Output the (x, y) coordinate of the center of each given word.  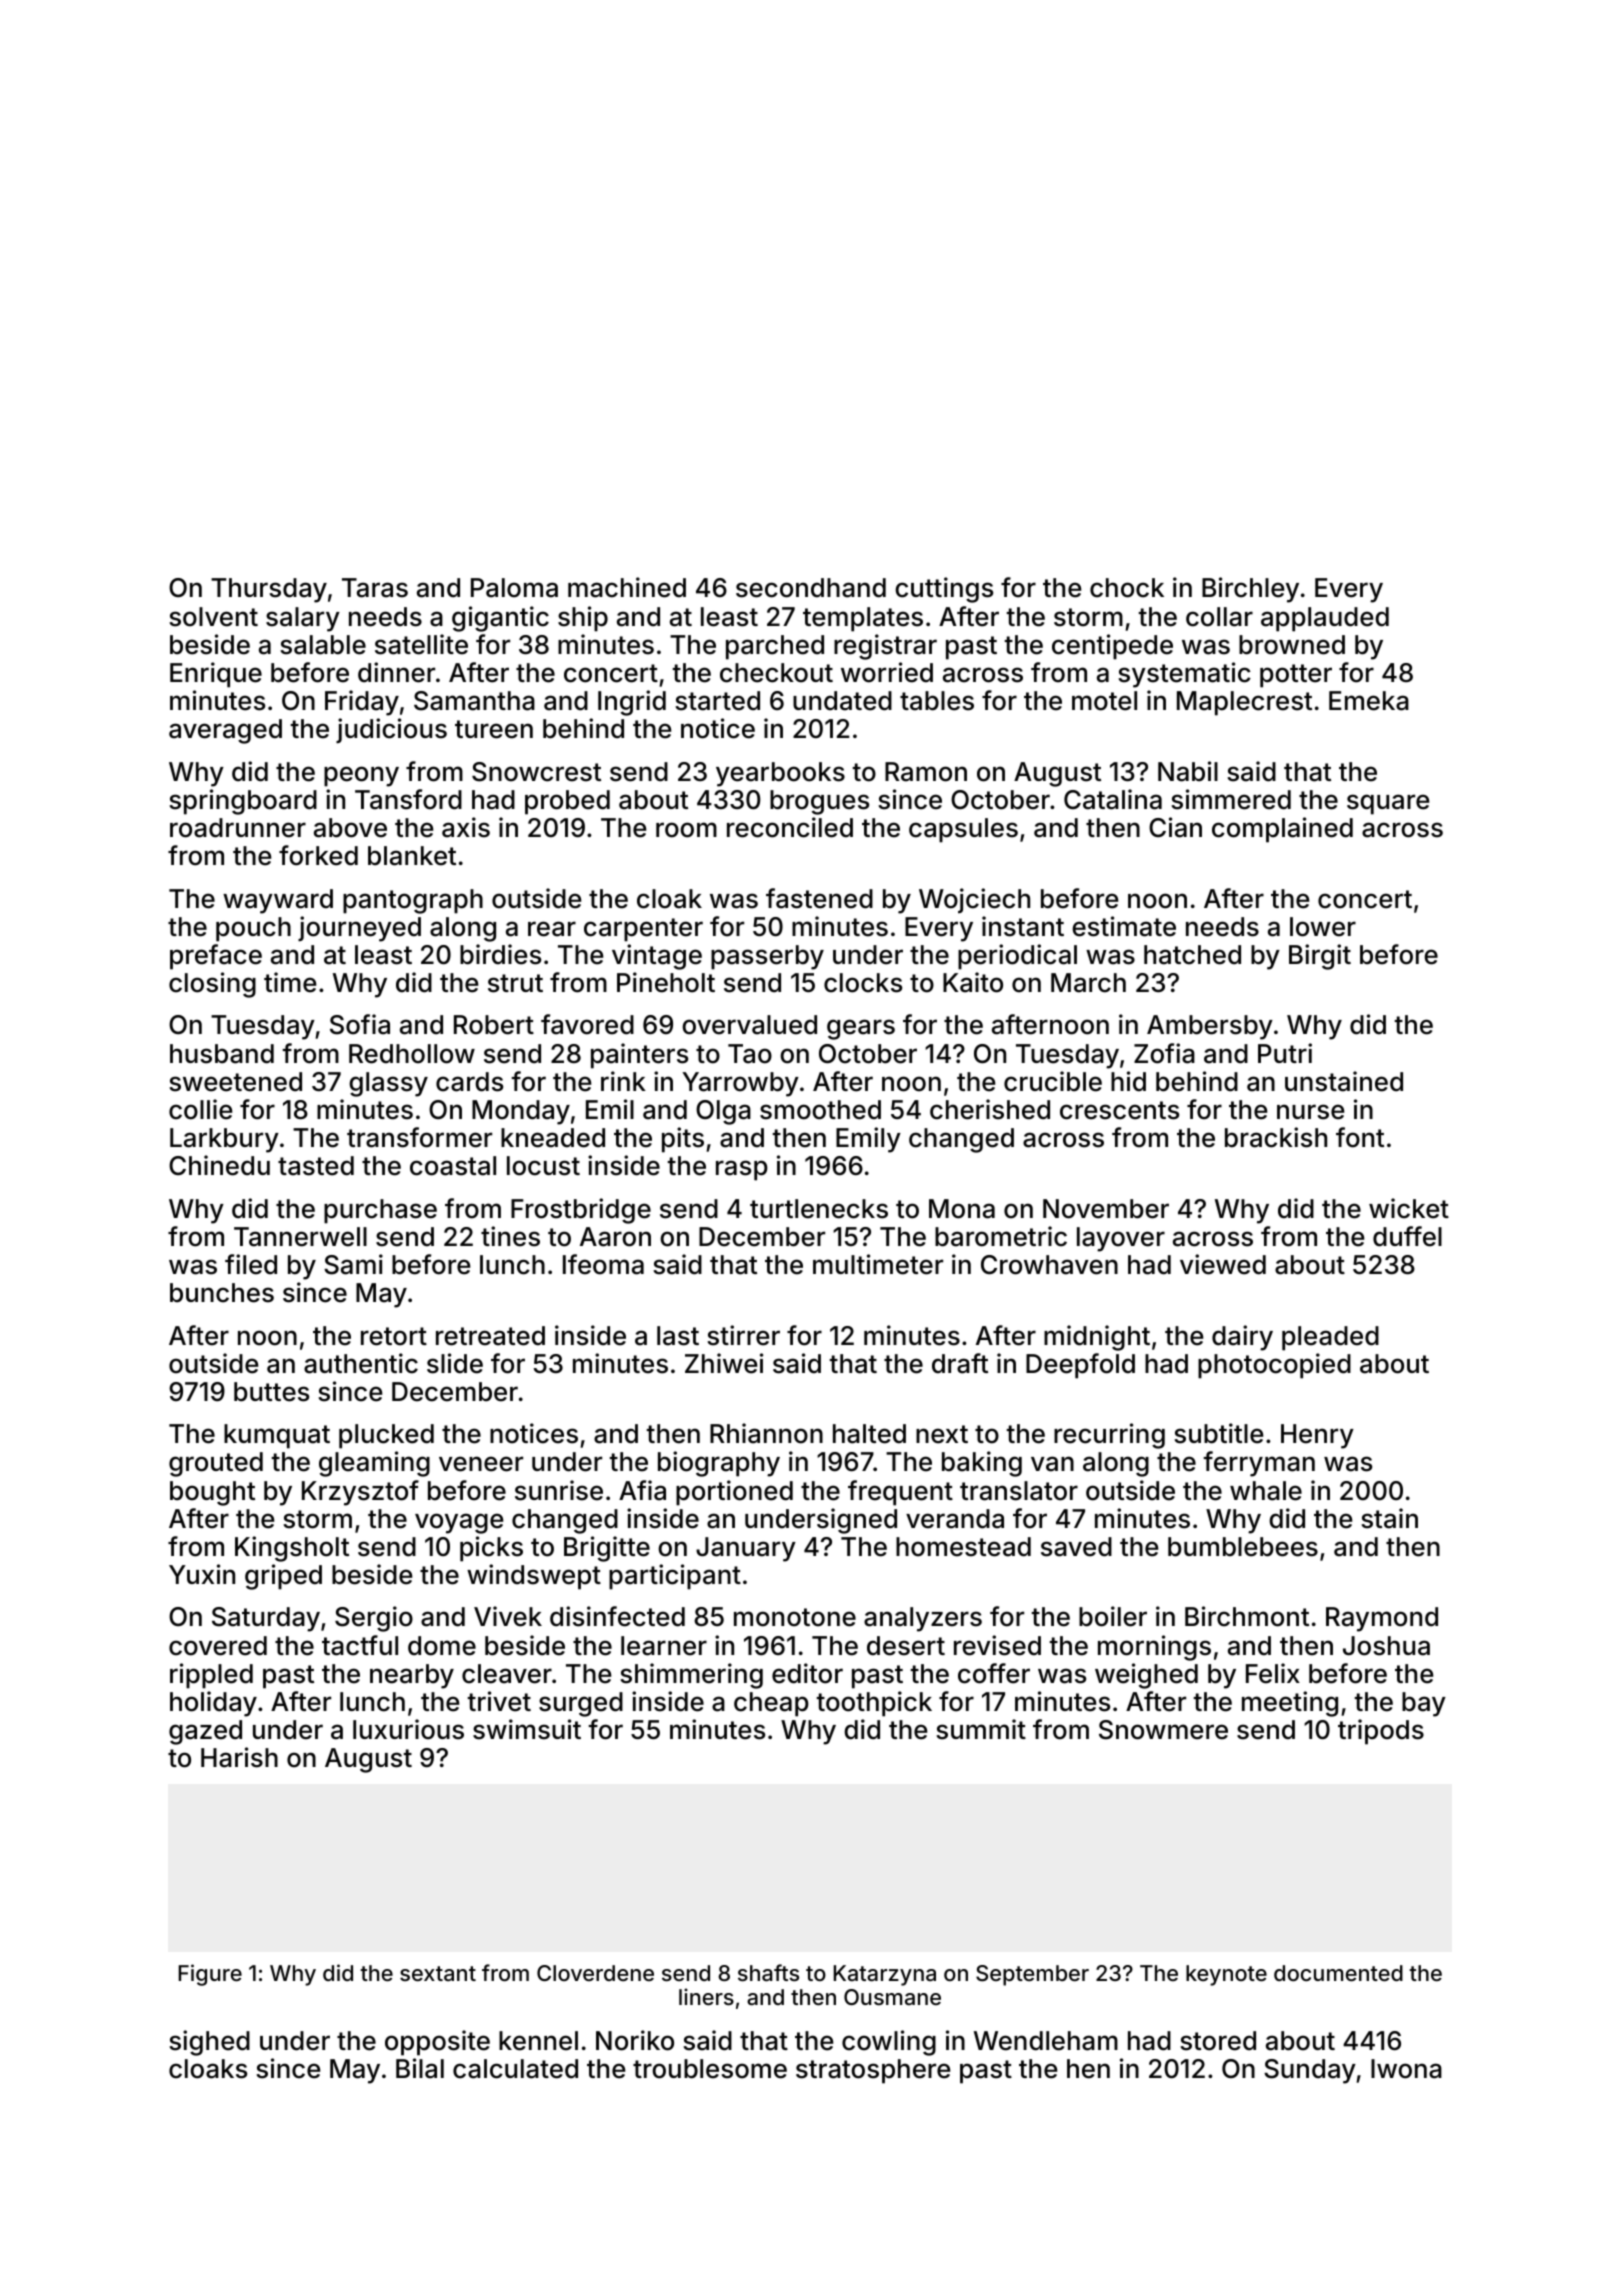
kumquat (277, 1436)
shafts (768, 1973)
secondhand (811, 588)
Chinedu (219, 1165)
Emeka (1369, 701)
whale (1266, 1491)
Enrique (216, 675)
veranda (955, 1519)
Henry (1317, 1436)
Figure (210, 1975)
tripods (1381, 1732)
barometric (1001, 1236)
